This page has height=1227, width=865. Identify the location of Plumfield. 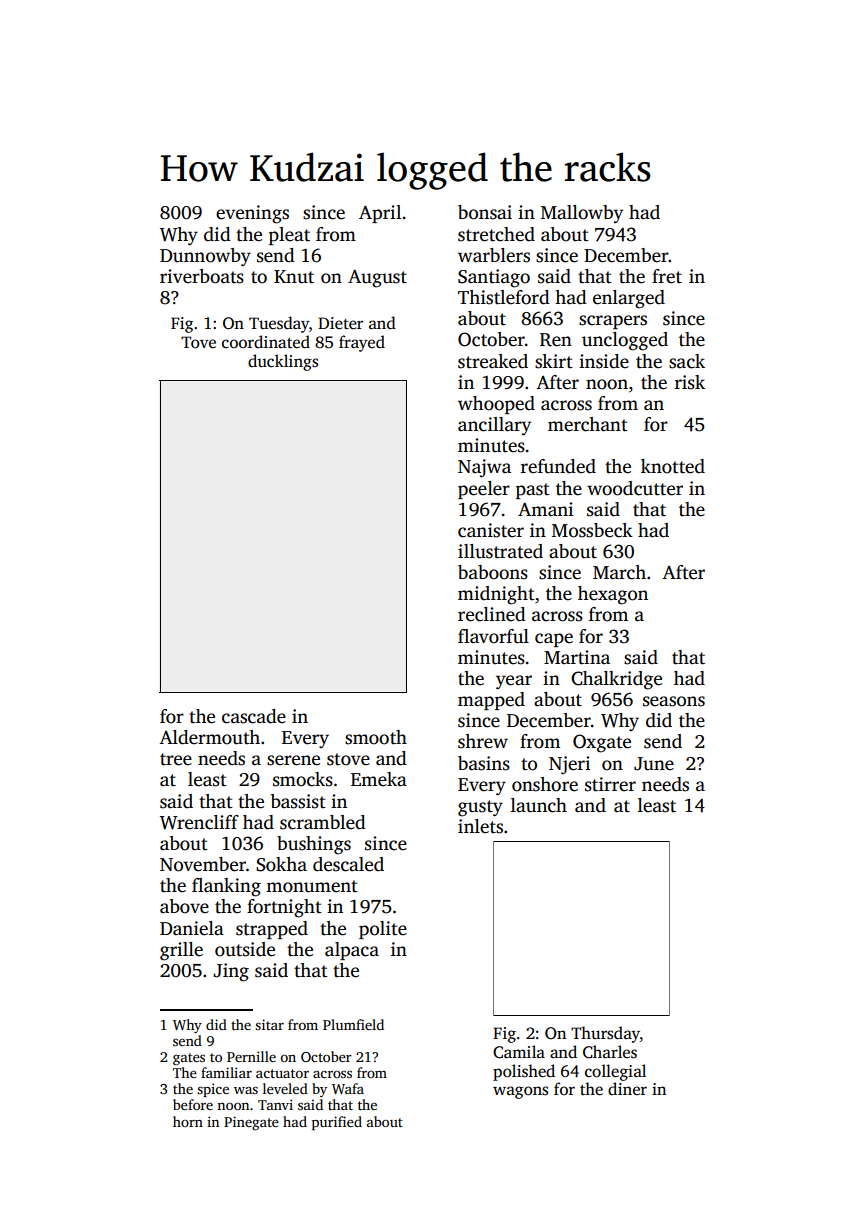
(353, 1024).
